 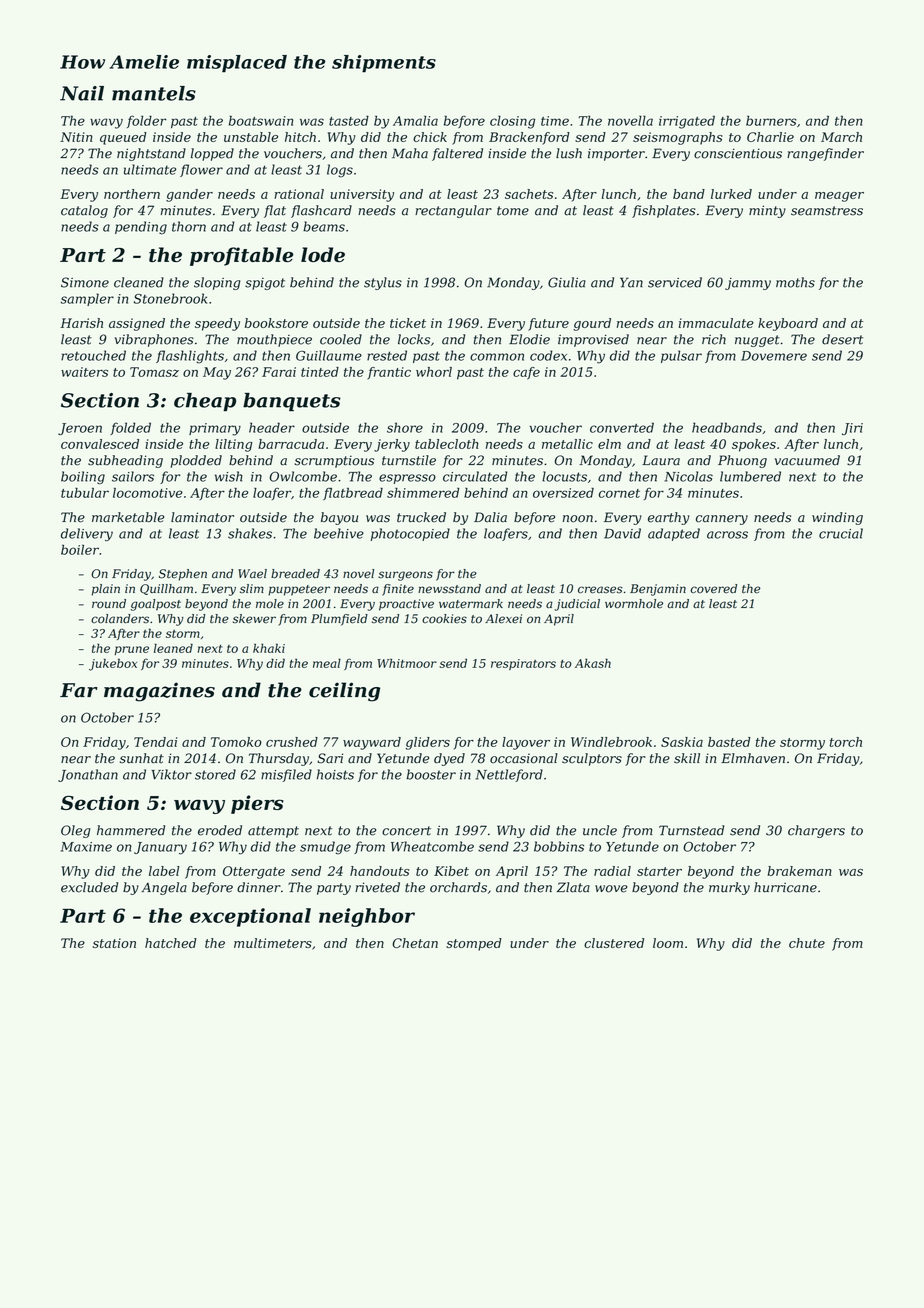 What do you see at coordinates (471, 604) in the screenshot?
I see `watermark` at bounding box center [471, 604].
